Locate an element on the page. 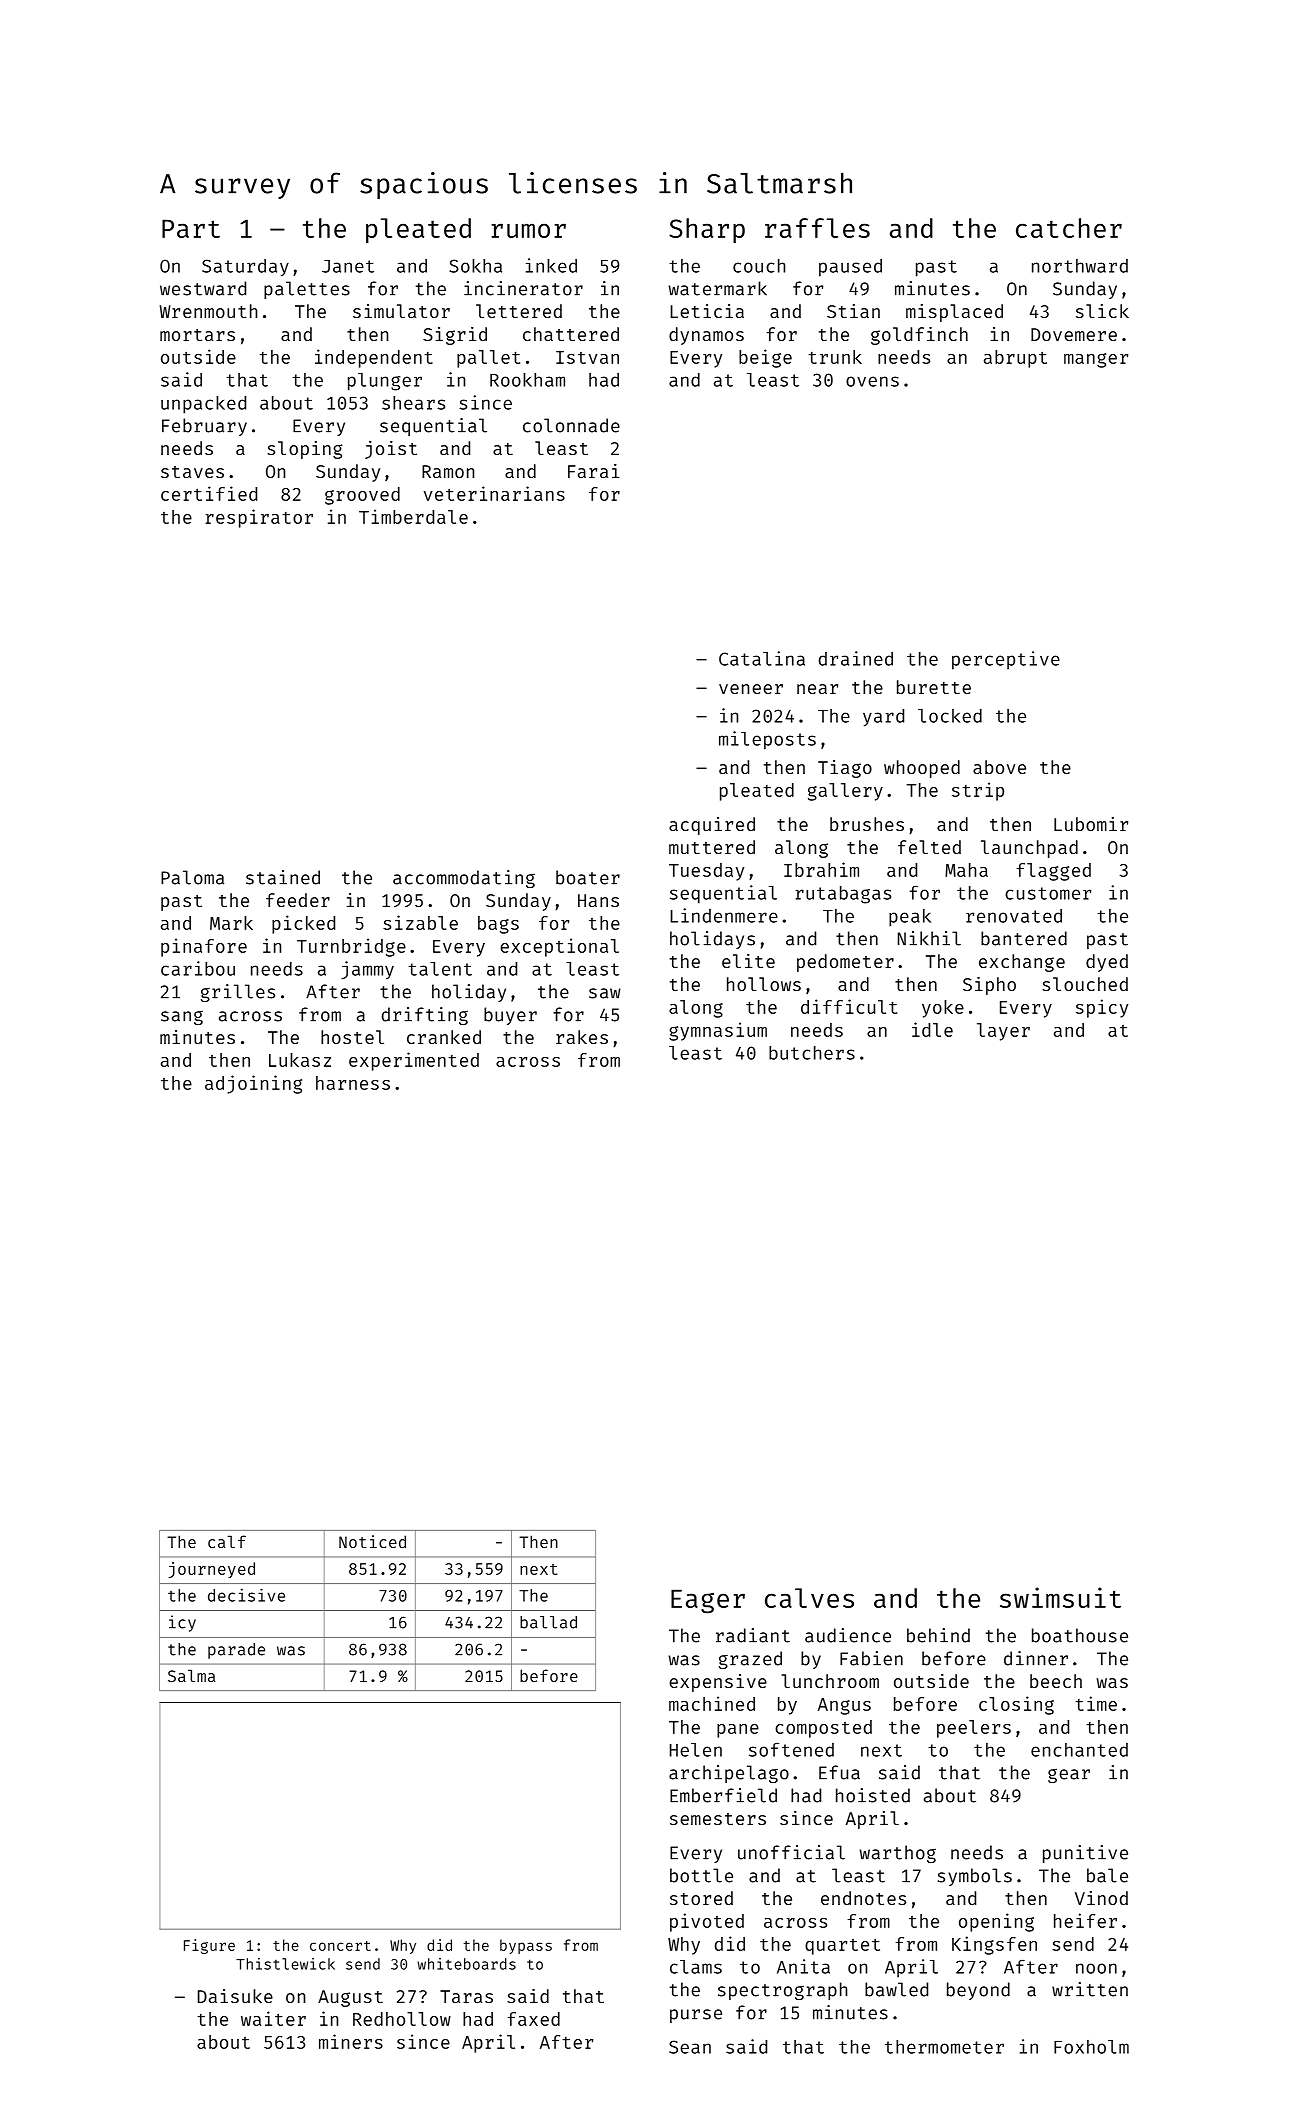  perceptive is located at coordinates (1006, 660).
